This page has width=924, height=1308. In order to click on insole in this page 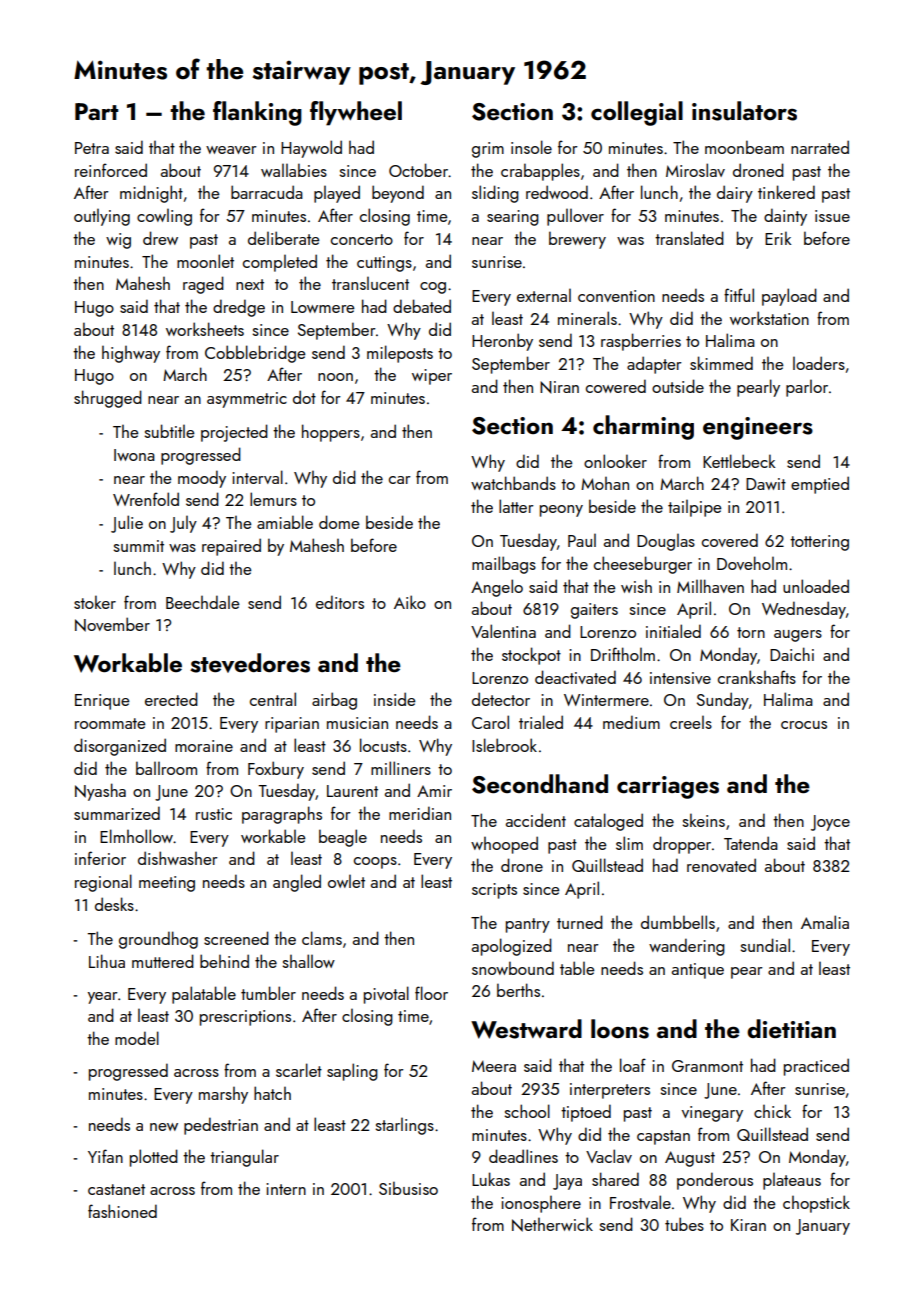, I will do `click(531, 147)`.
